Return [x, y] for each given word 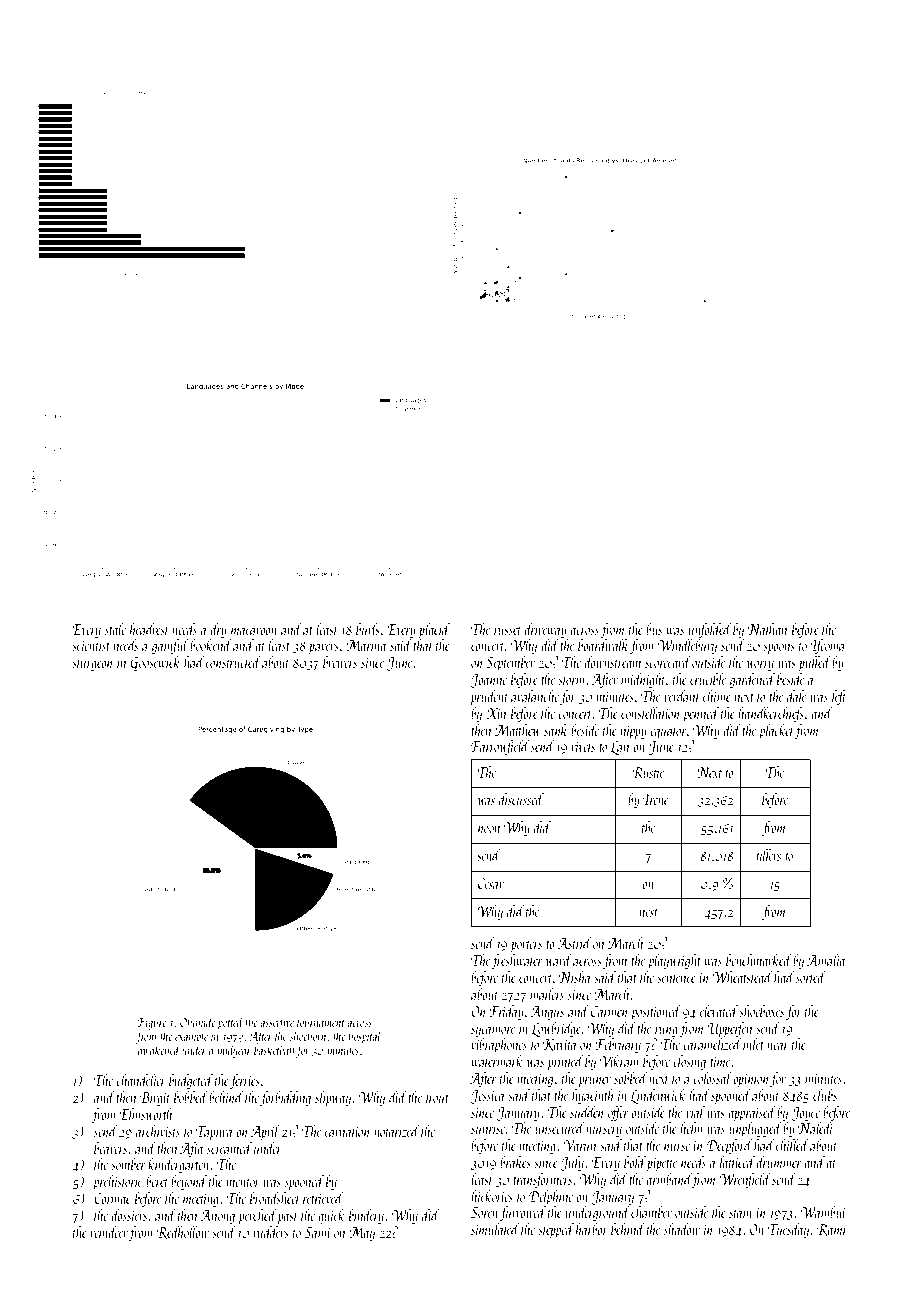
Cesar [491, 883]
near [778, 1046]
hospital [365, 1037]
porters [526, 946]
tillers [768, 855]
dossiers [129, 1215]
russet [507, 631]
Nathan [767, 629]
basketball [275, 1051]
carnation [347, 1132]
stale [115, 629]
